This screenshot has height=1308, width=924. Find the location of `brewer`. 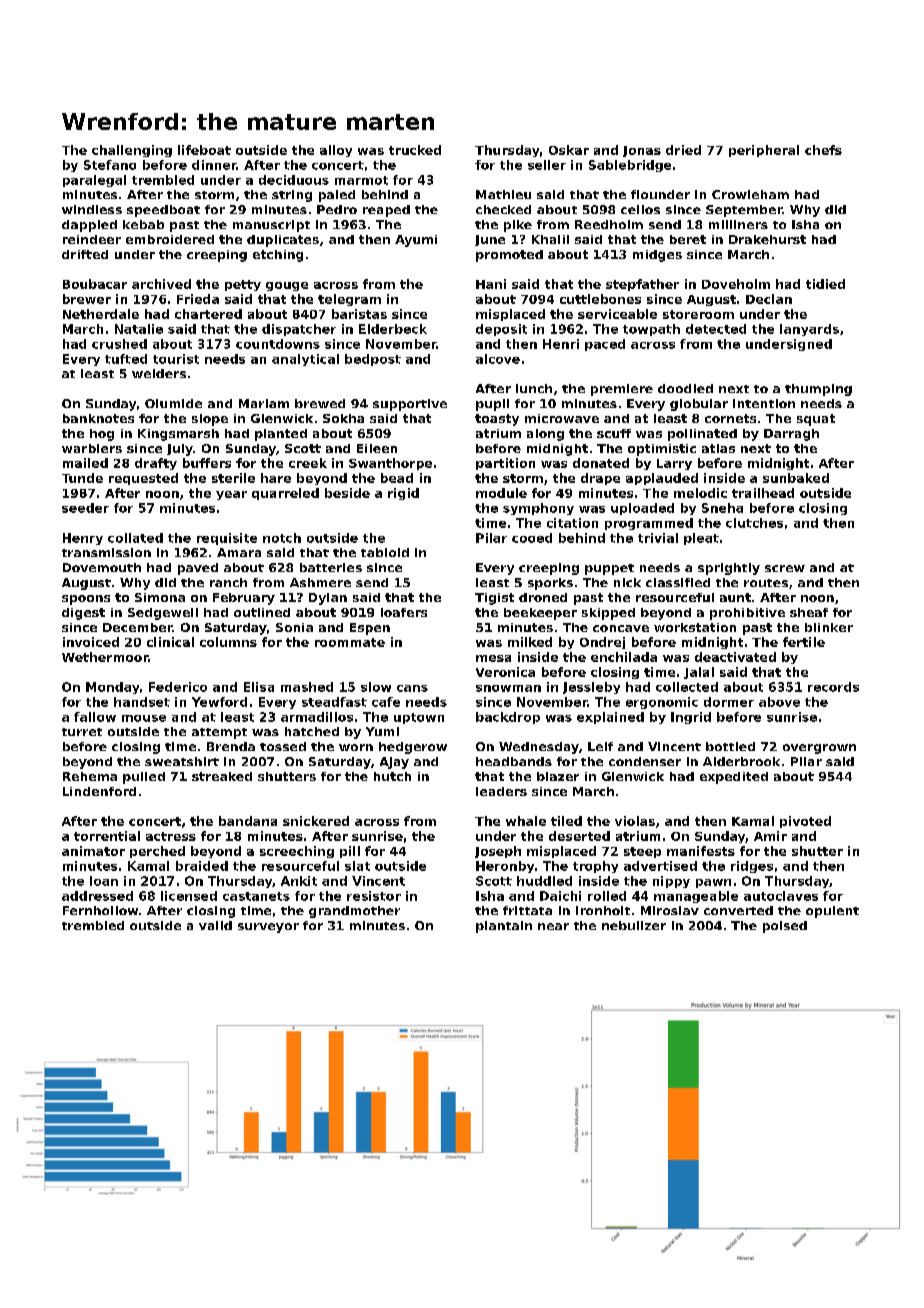

brewer is located at coordinates (87, 299).
